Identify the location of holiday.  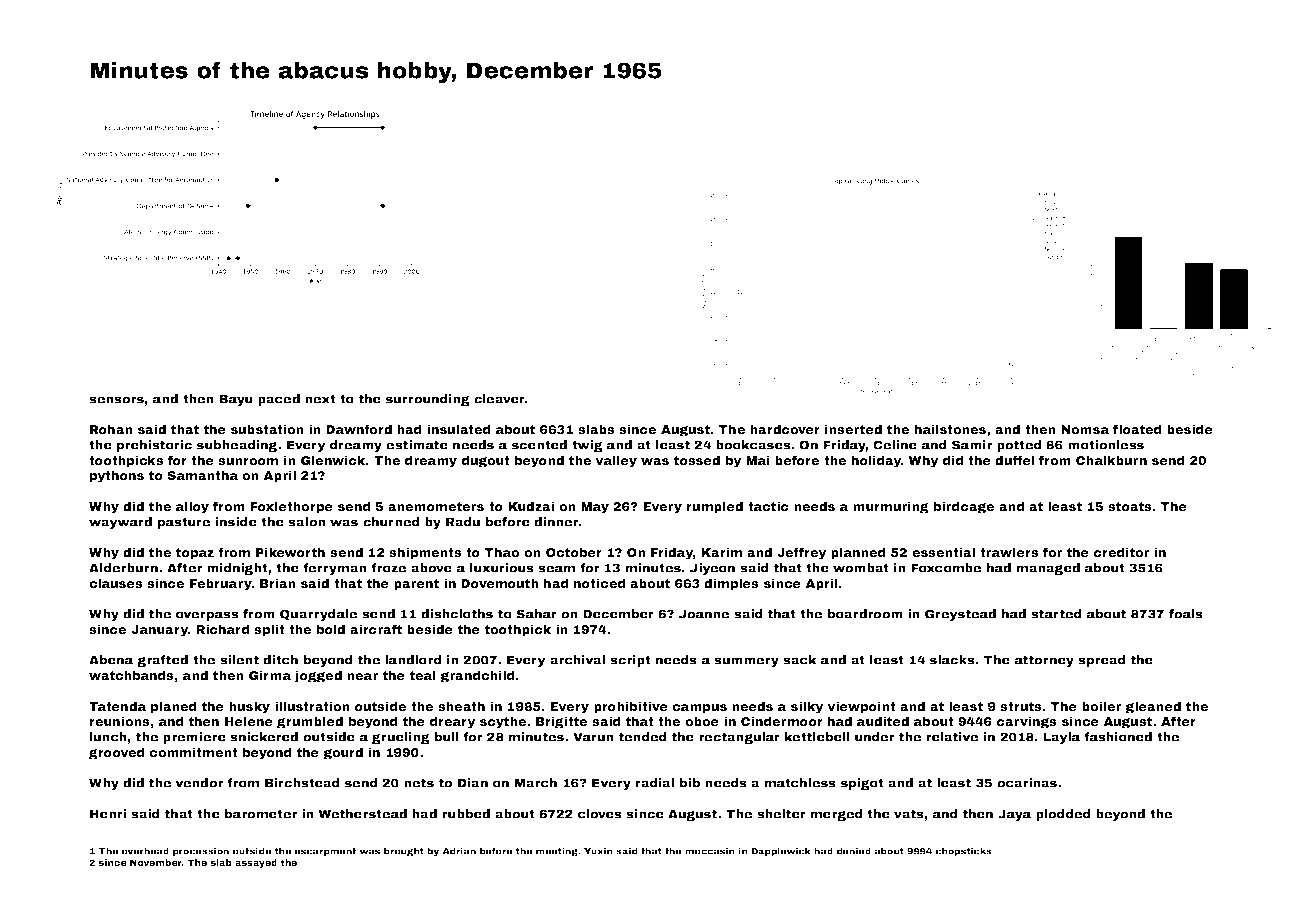
(876, 461).
